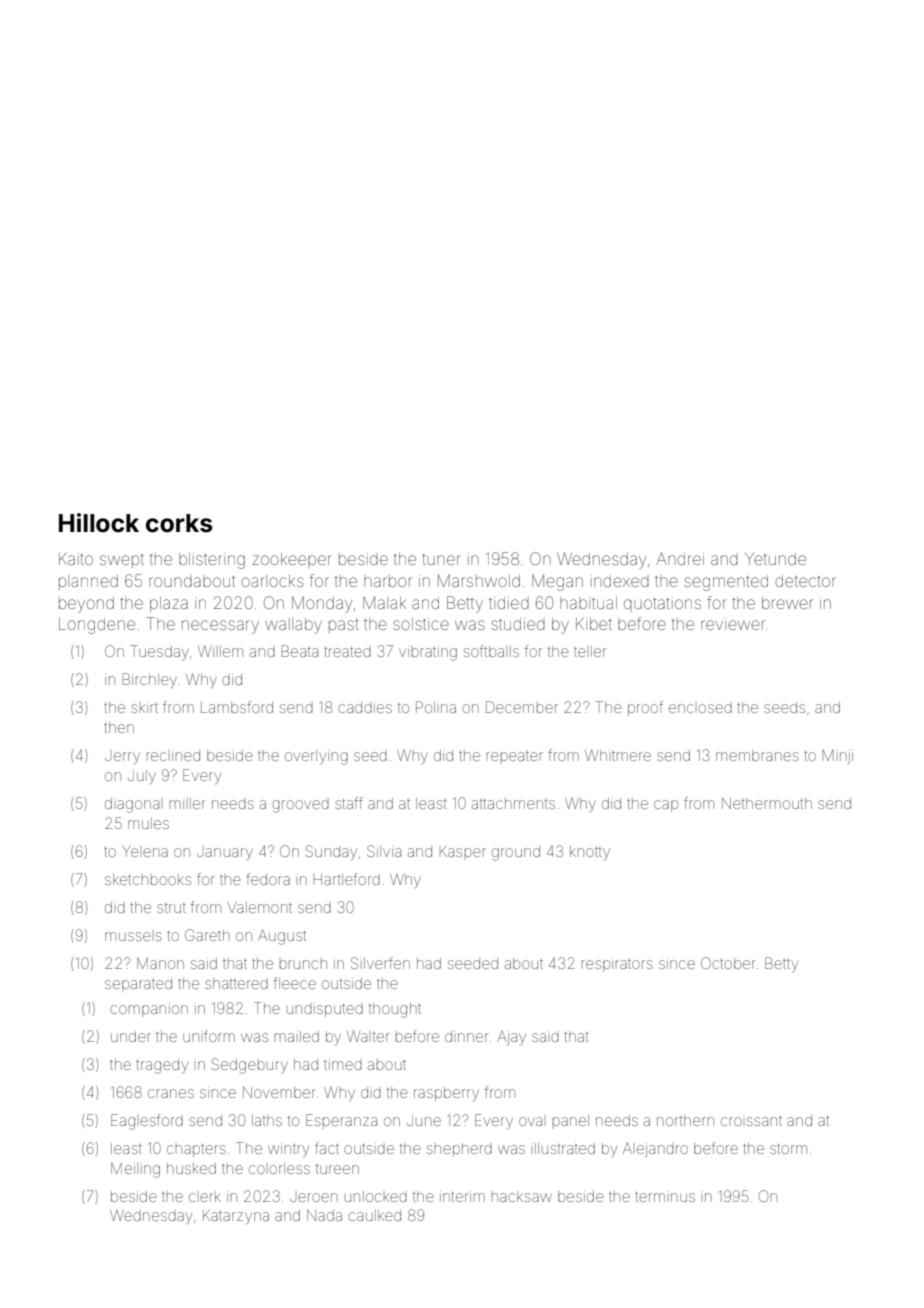 This page has width=924, height=1308. What do you see at coordinates (806, 581) in the page?
I see `detector` at bounding box center [806, 581].
